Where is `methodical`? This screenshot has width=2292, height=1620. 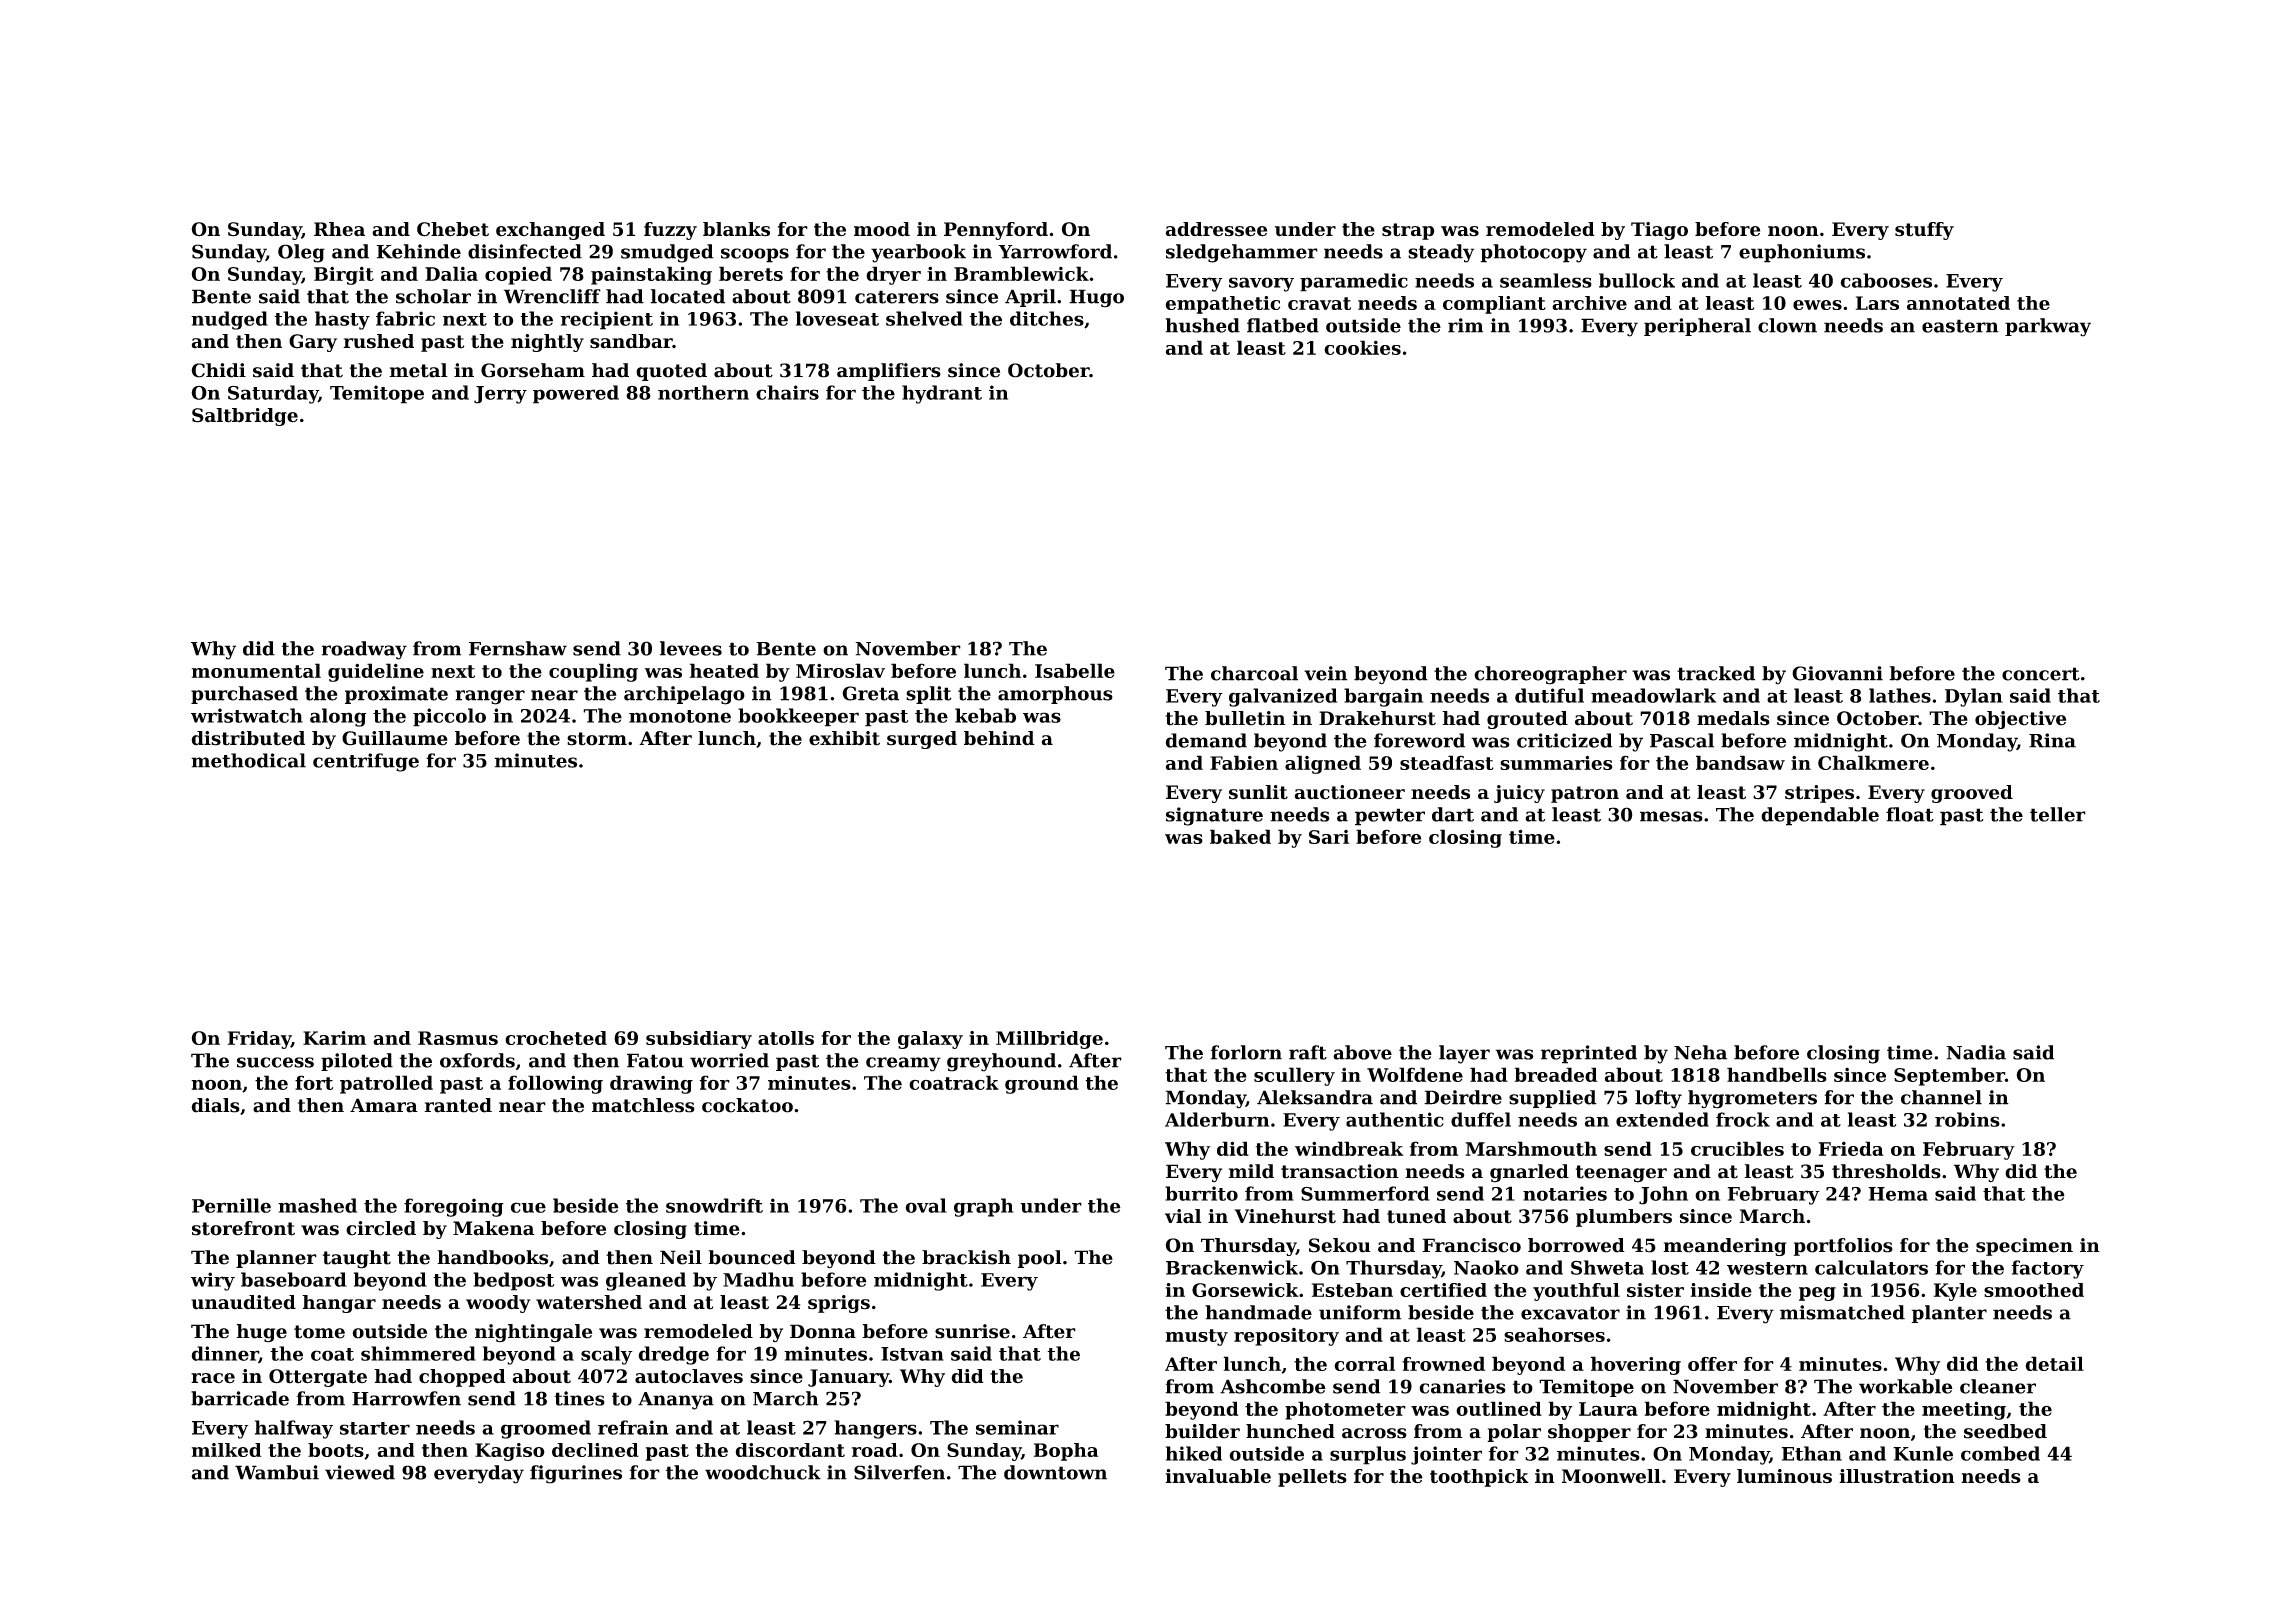
methodical is located at coordinates (248, 760).
